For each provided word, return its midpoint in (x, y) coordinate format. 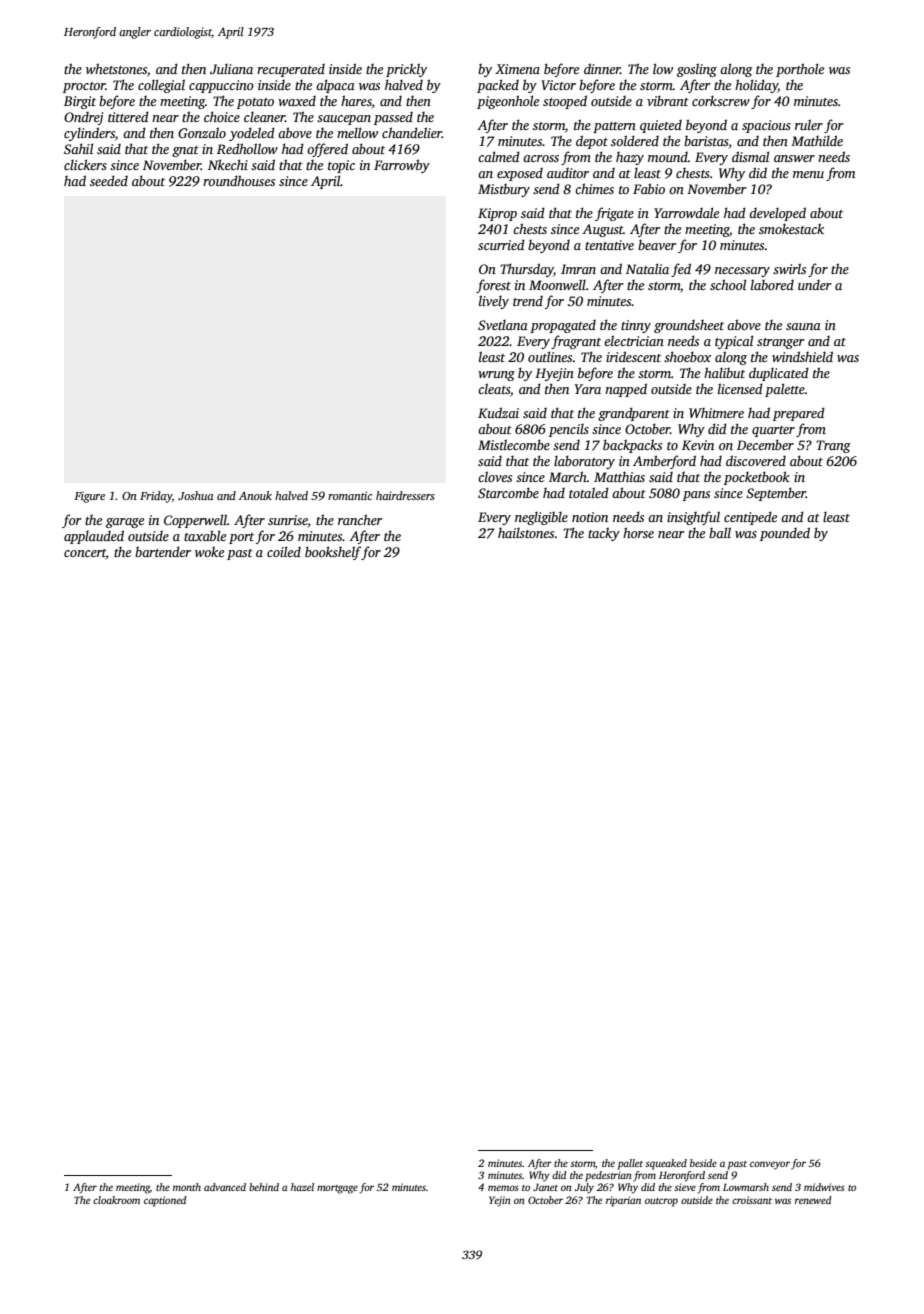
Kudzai (498, 412)
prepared (799, 414)
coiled (284, 551)
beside (703, 1163)
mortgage (337, 1189)
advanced (225, 1187)
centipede (750, 518)
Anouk (255, 495)
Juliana (231, 69)
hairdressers (405, 495)
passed (393, 118)
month (187, 1187)
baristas (706, 142)
